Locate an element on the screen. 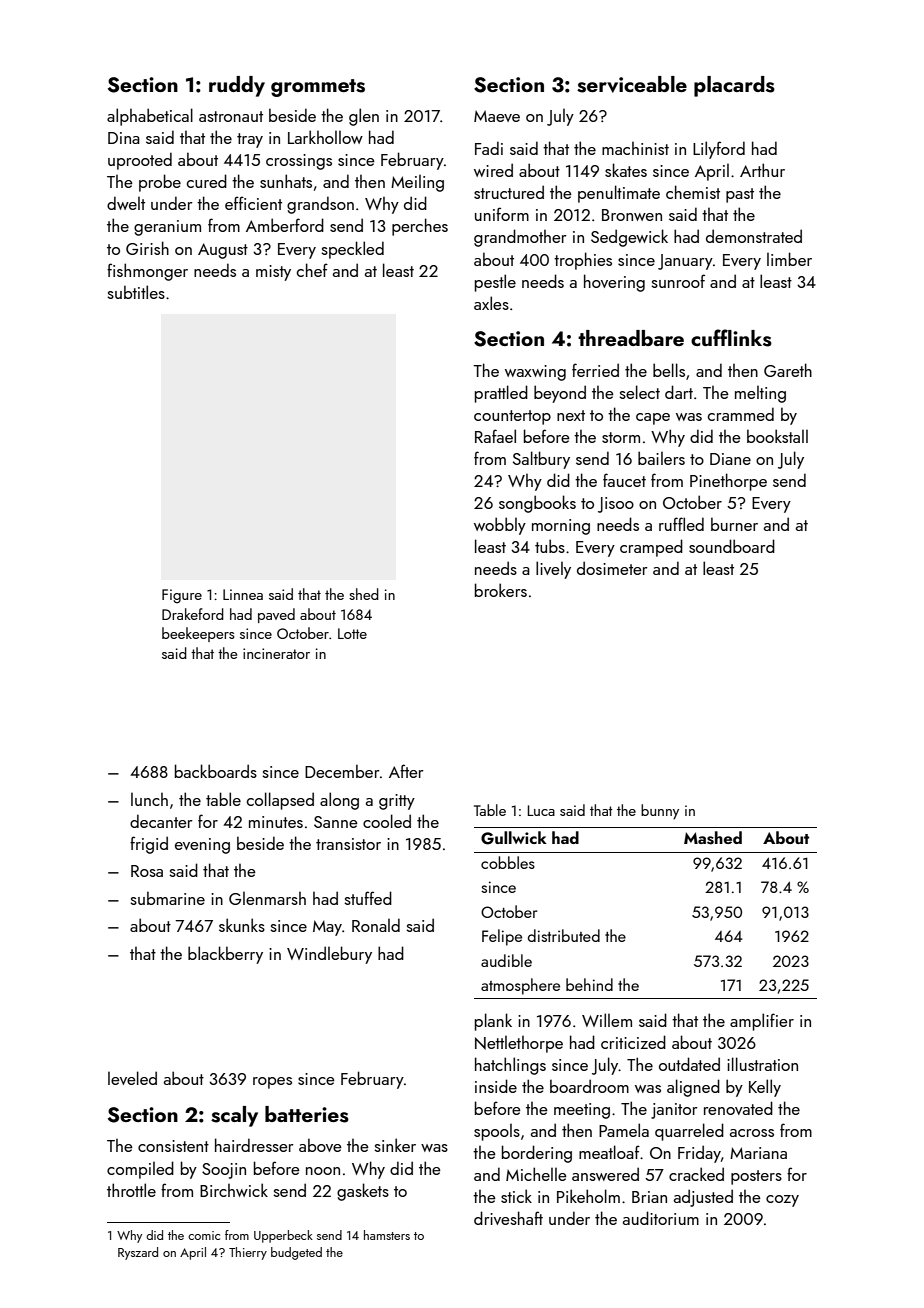  alphabetical is located at coordinates (150, 117).
